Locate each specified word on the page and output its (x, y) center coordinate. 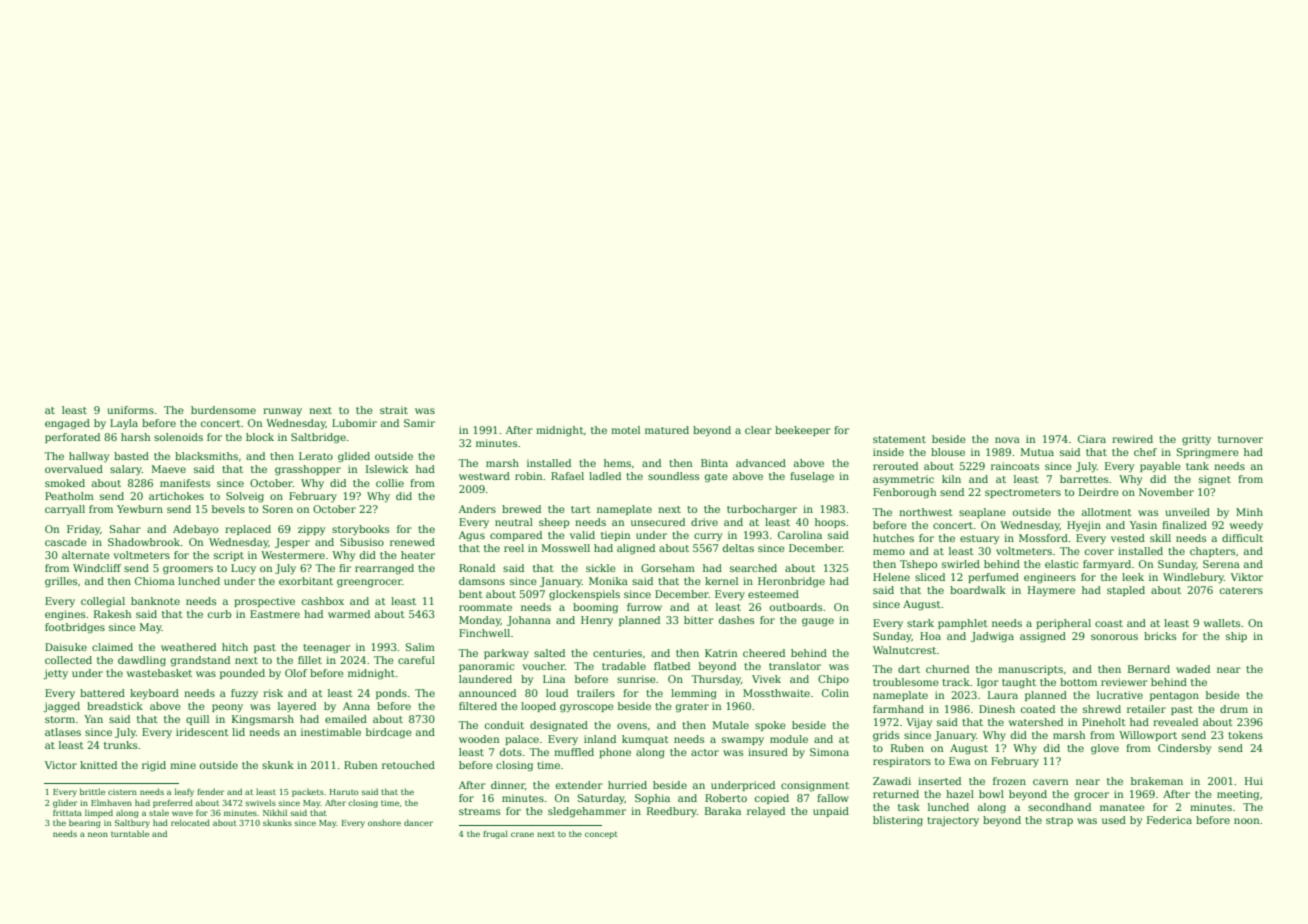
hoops (830, 523)
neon (98, 834)
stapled (1126, 591)
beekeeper (803, 431)
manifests (185, 483)
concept (601, 835)
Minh (1249, 512)
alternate (86, 555)
